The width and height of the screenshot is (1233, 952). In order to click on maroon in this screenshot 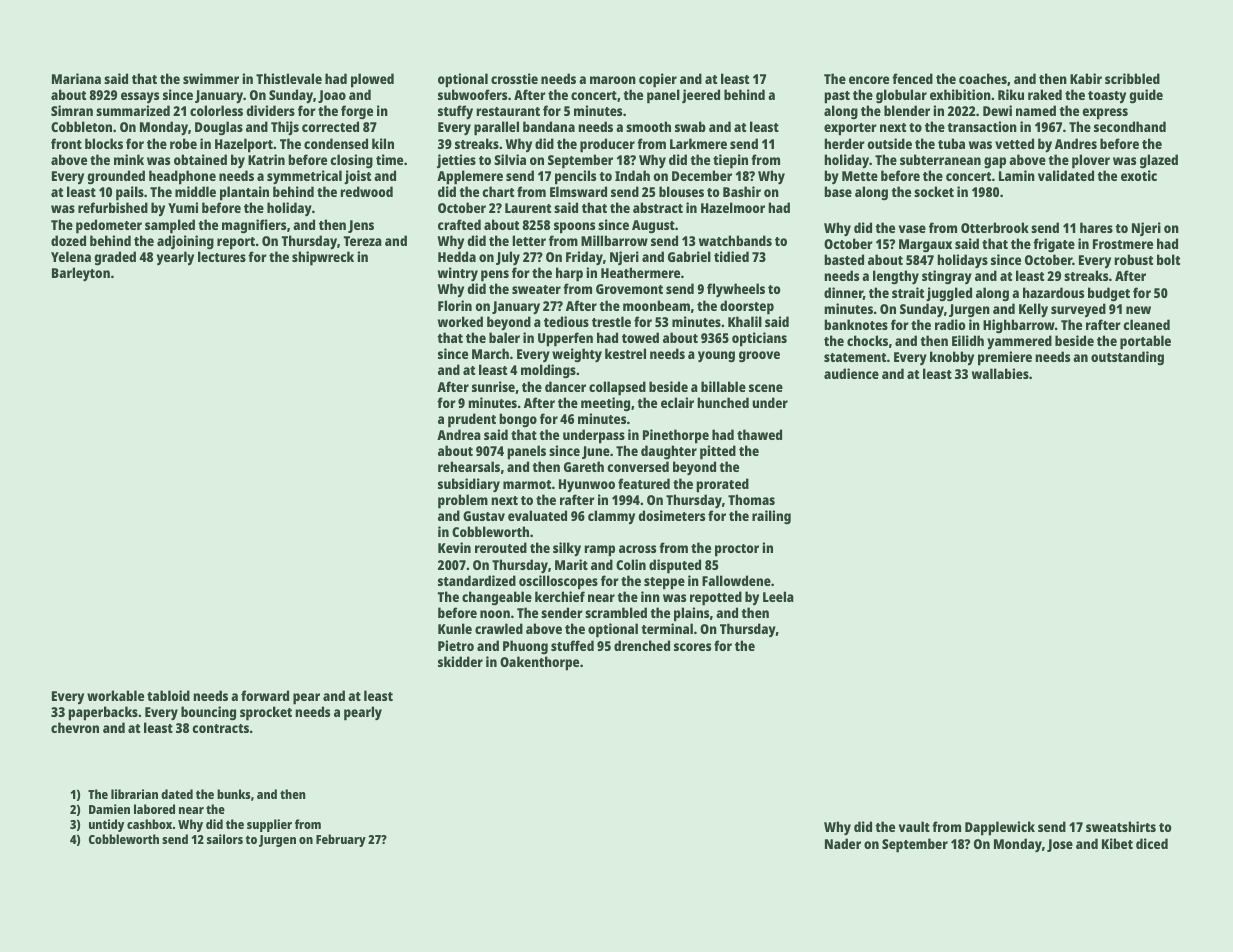, I will do `click(613, 80)`.
